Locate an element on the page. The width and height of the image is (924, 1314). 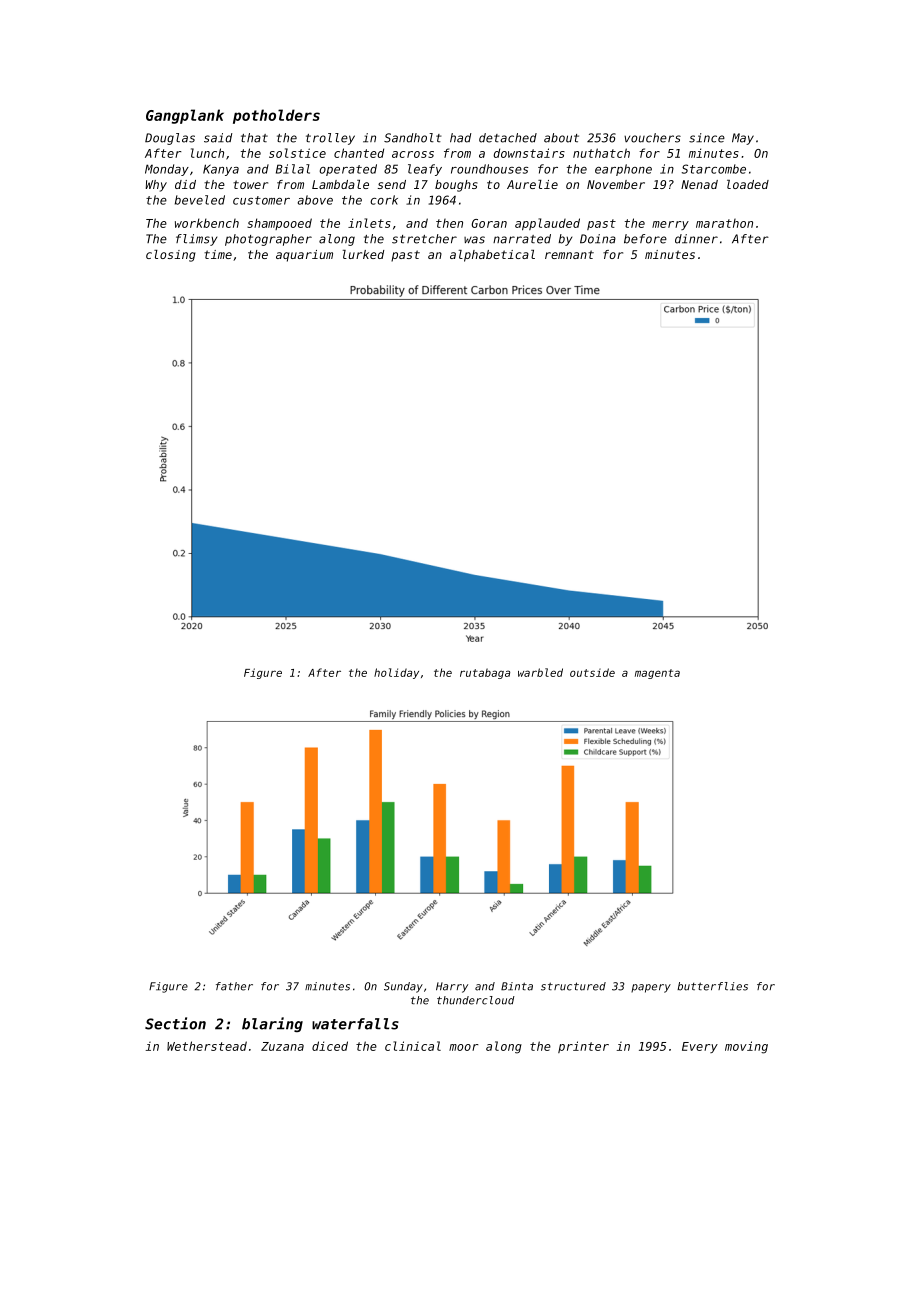
outside is located at coordinates (592, 672).
